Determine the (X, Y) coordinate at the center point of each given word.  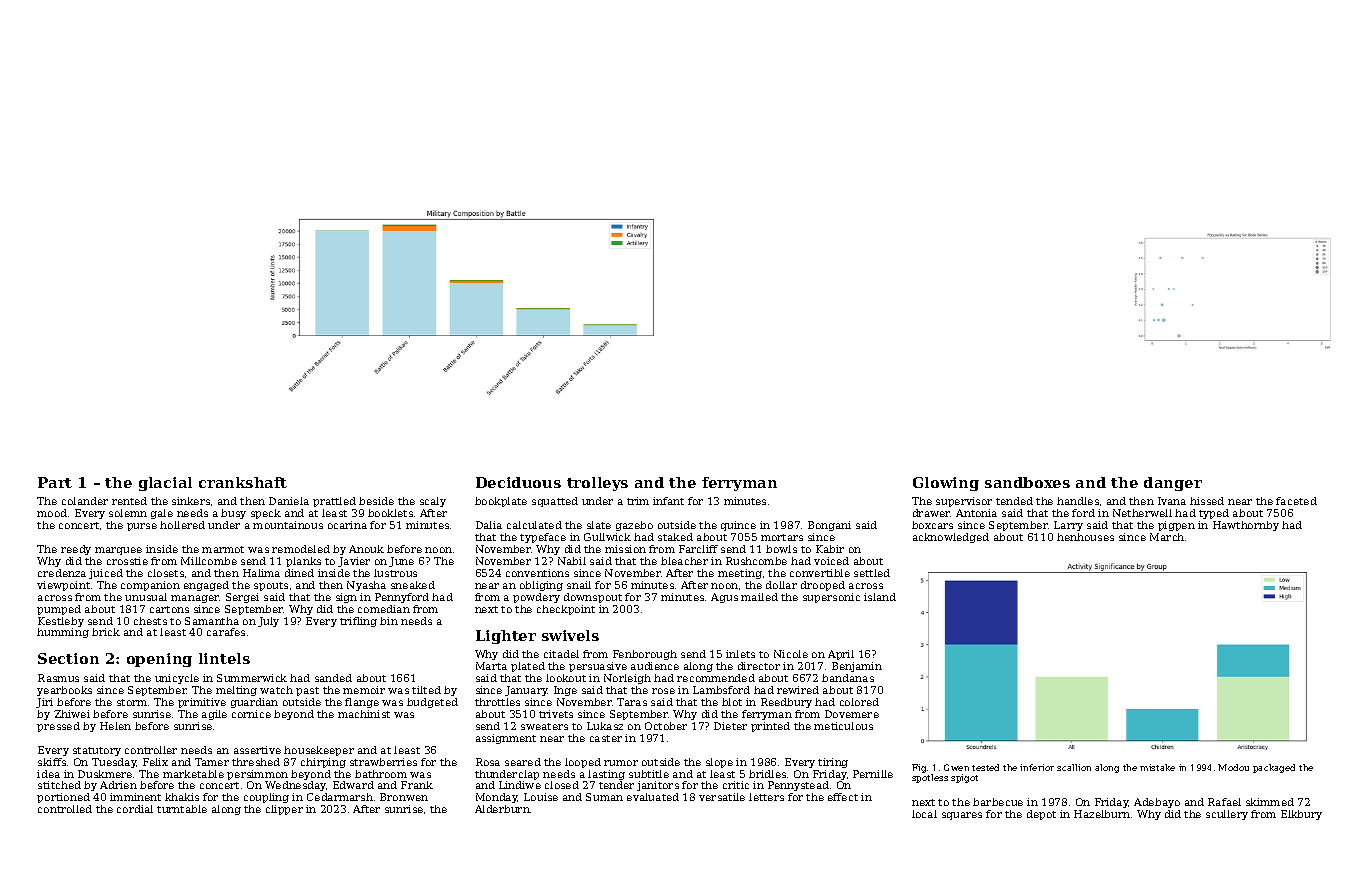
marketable (193, 774)
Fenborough (645, 655)
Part (55, 482)
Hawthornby (1246, 526)
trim (638, 501)
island (880, 597)
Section (68, 658)
